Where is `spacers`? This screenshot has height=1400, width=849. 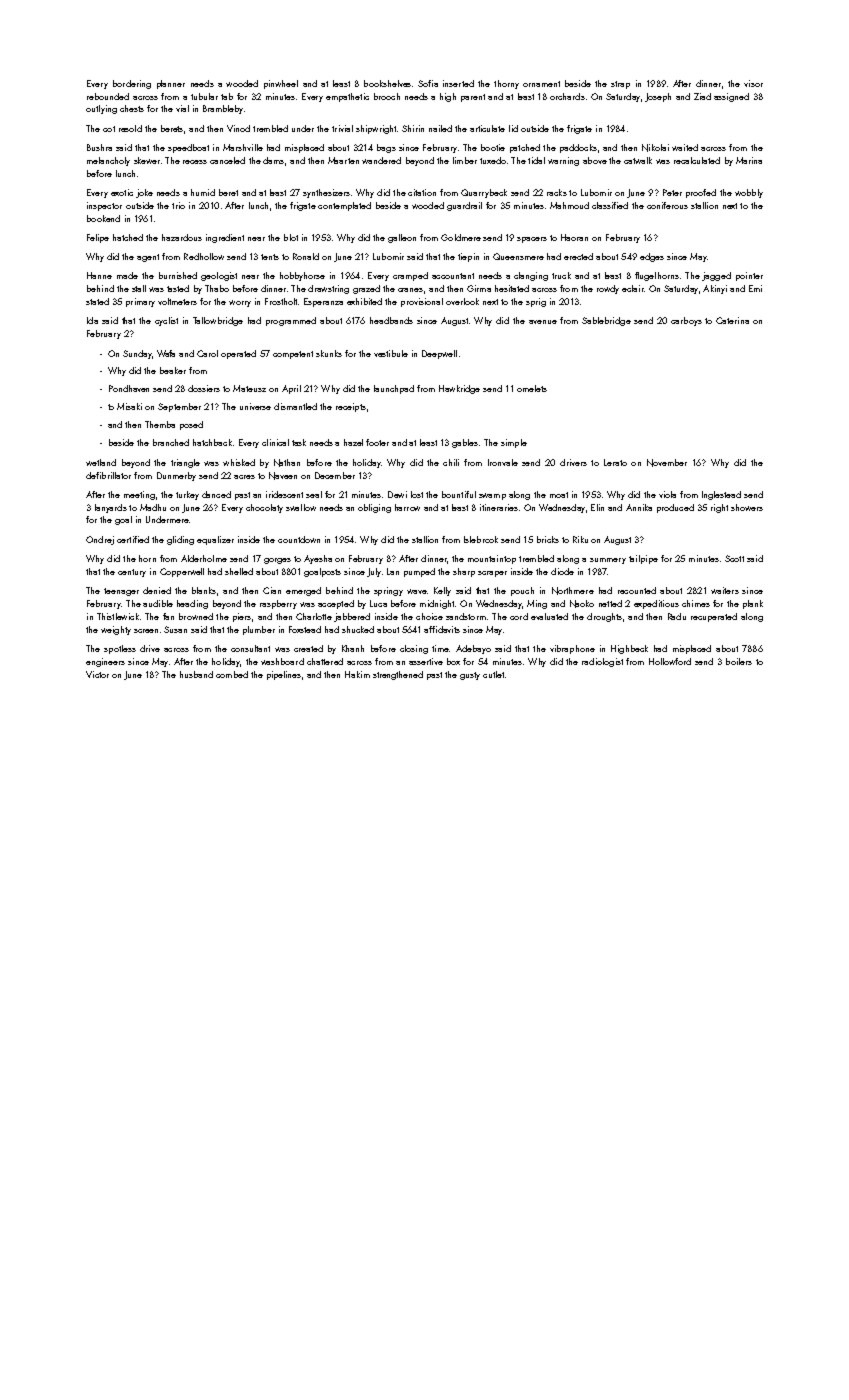
spacers is located at coordinates (532, 240).
